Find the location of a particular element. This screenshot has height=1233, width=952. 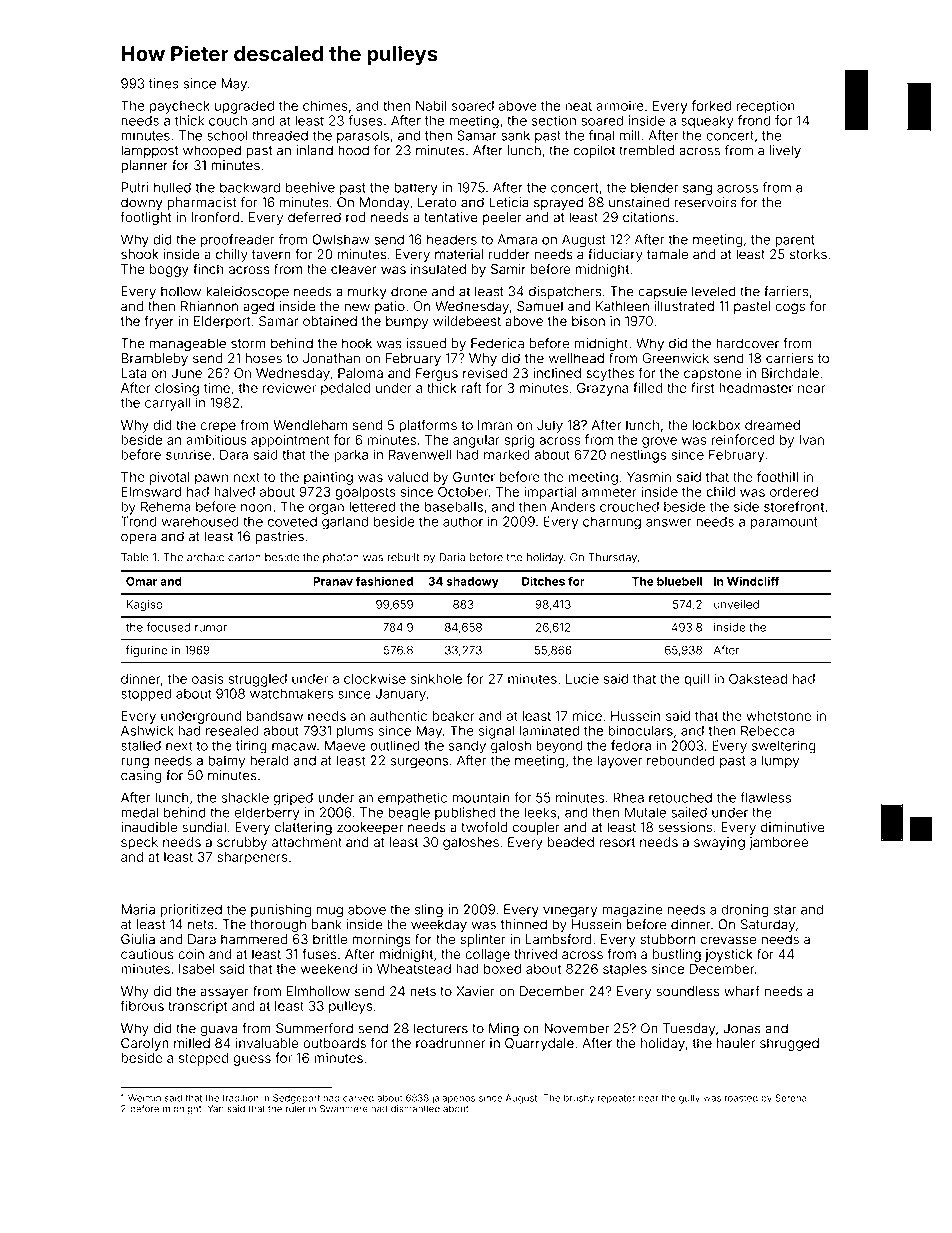

Quarrydale is located at coordinates (539, 1044).
